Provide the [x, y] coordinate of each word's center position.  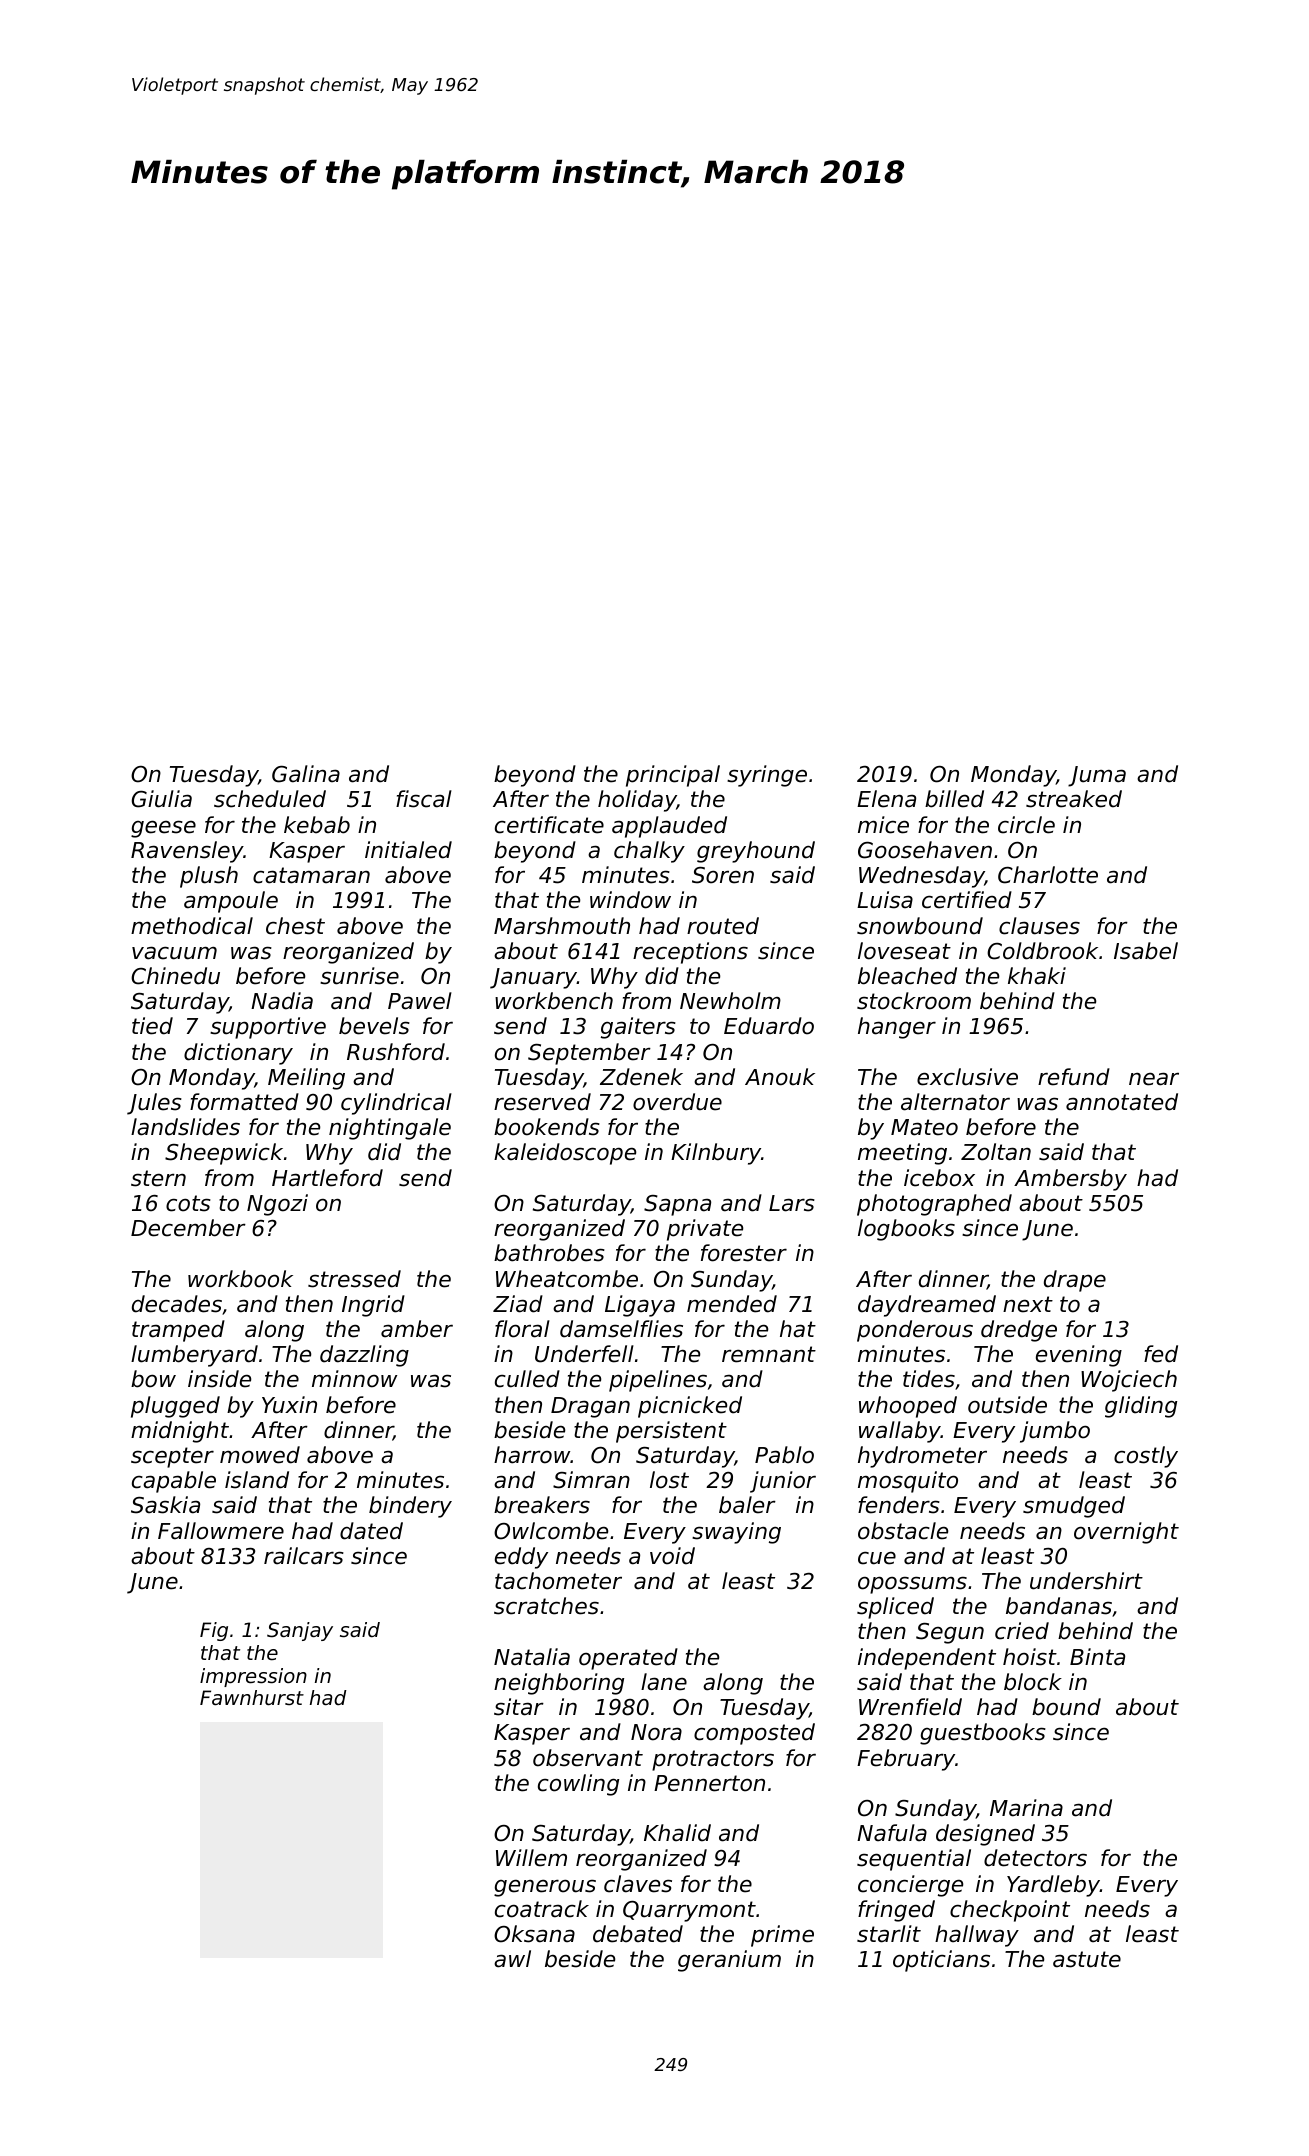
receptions [690, 953]
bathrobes [549, 1253]
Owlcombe [551, 1531]
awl [512, 1959]
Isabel [1146, 951]
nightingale [390, 1129]
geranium [729, 1961]
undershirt [1086, 1581]
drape [1075, 1281]
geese [163, 829]
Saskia [165, 1505]
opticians [941, 1961]
